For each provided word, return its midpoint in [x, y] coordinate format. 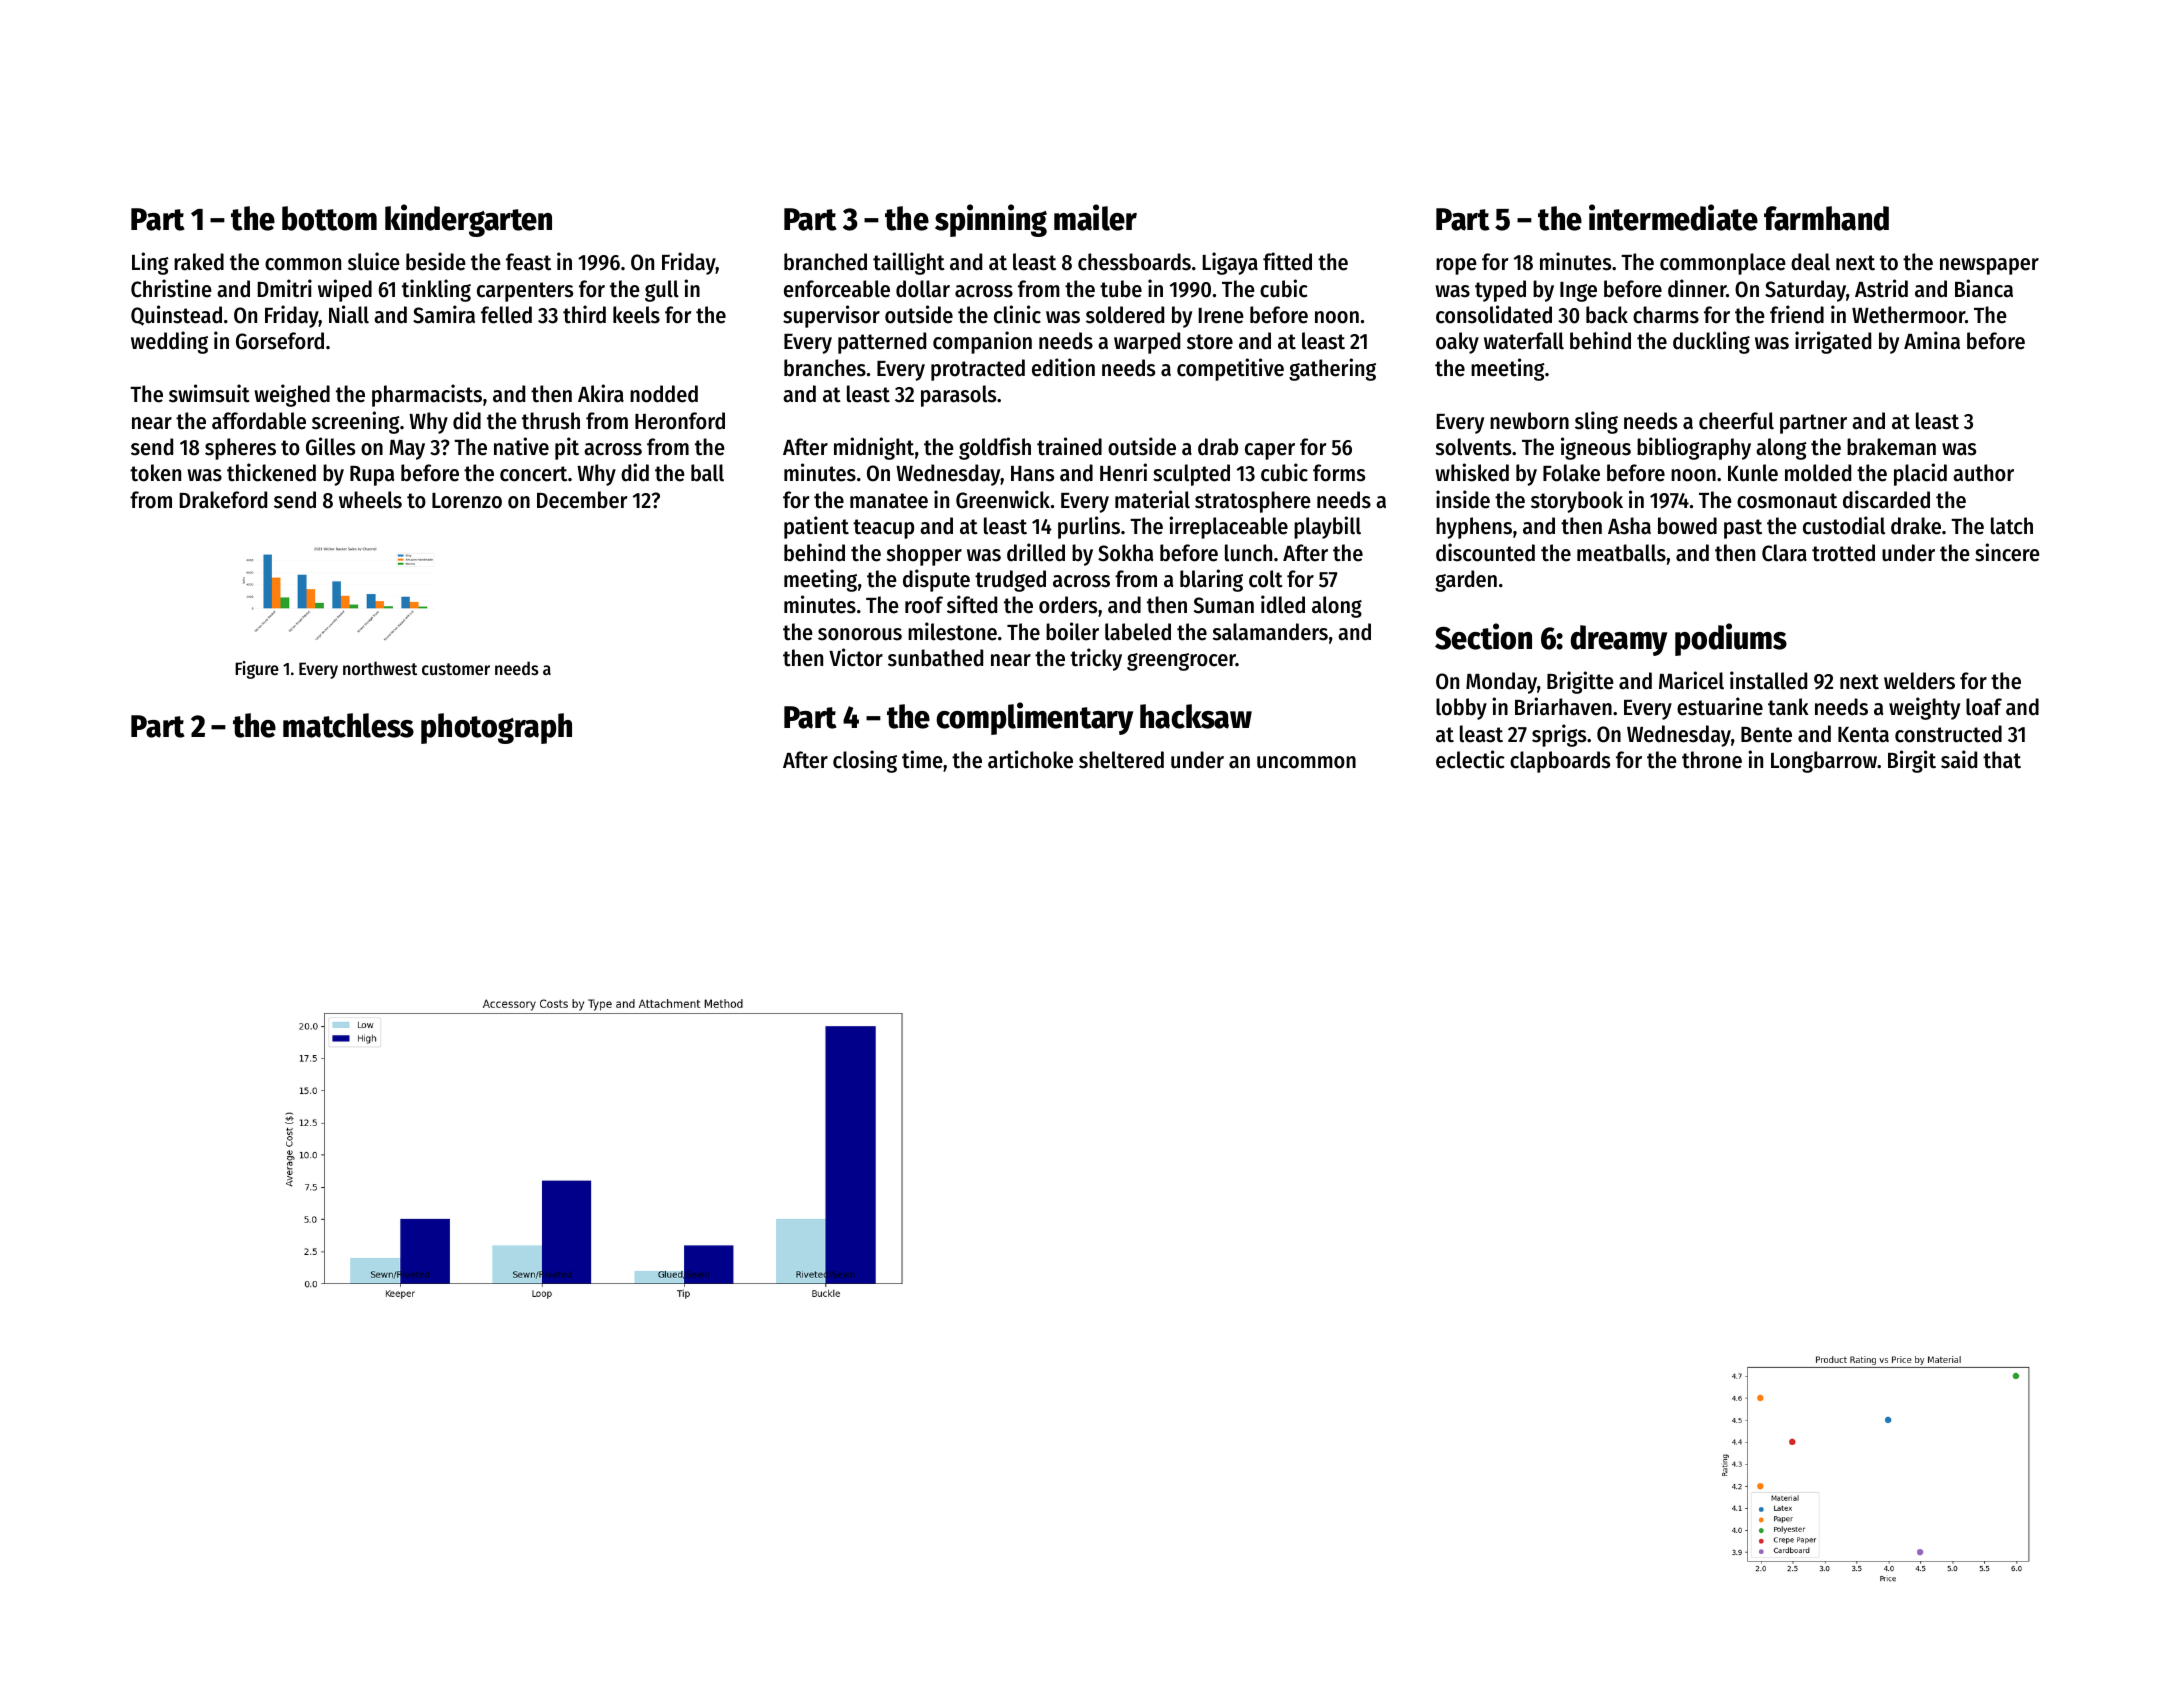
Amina [1932, 340]
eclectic [1470, 759]
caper [1270, 451]
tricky [1096, 659]
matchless [348, 725]
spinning [991, 220]
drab [1218, 447]
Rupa [372, 476]
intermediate [1673, 217]
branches [825, 368]
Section [1483, 636]
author [1983, 473]
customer [456, 669]
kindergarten [468, 220]
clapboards [1560, 762]
